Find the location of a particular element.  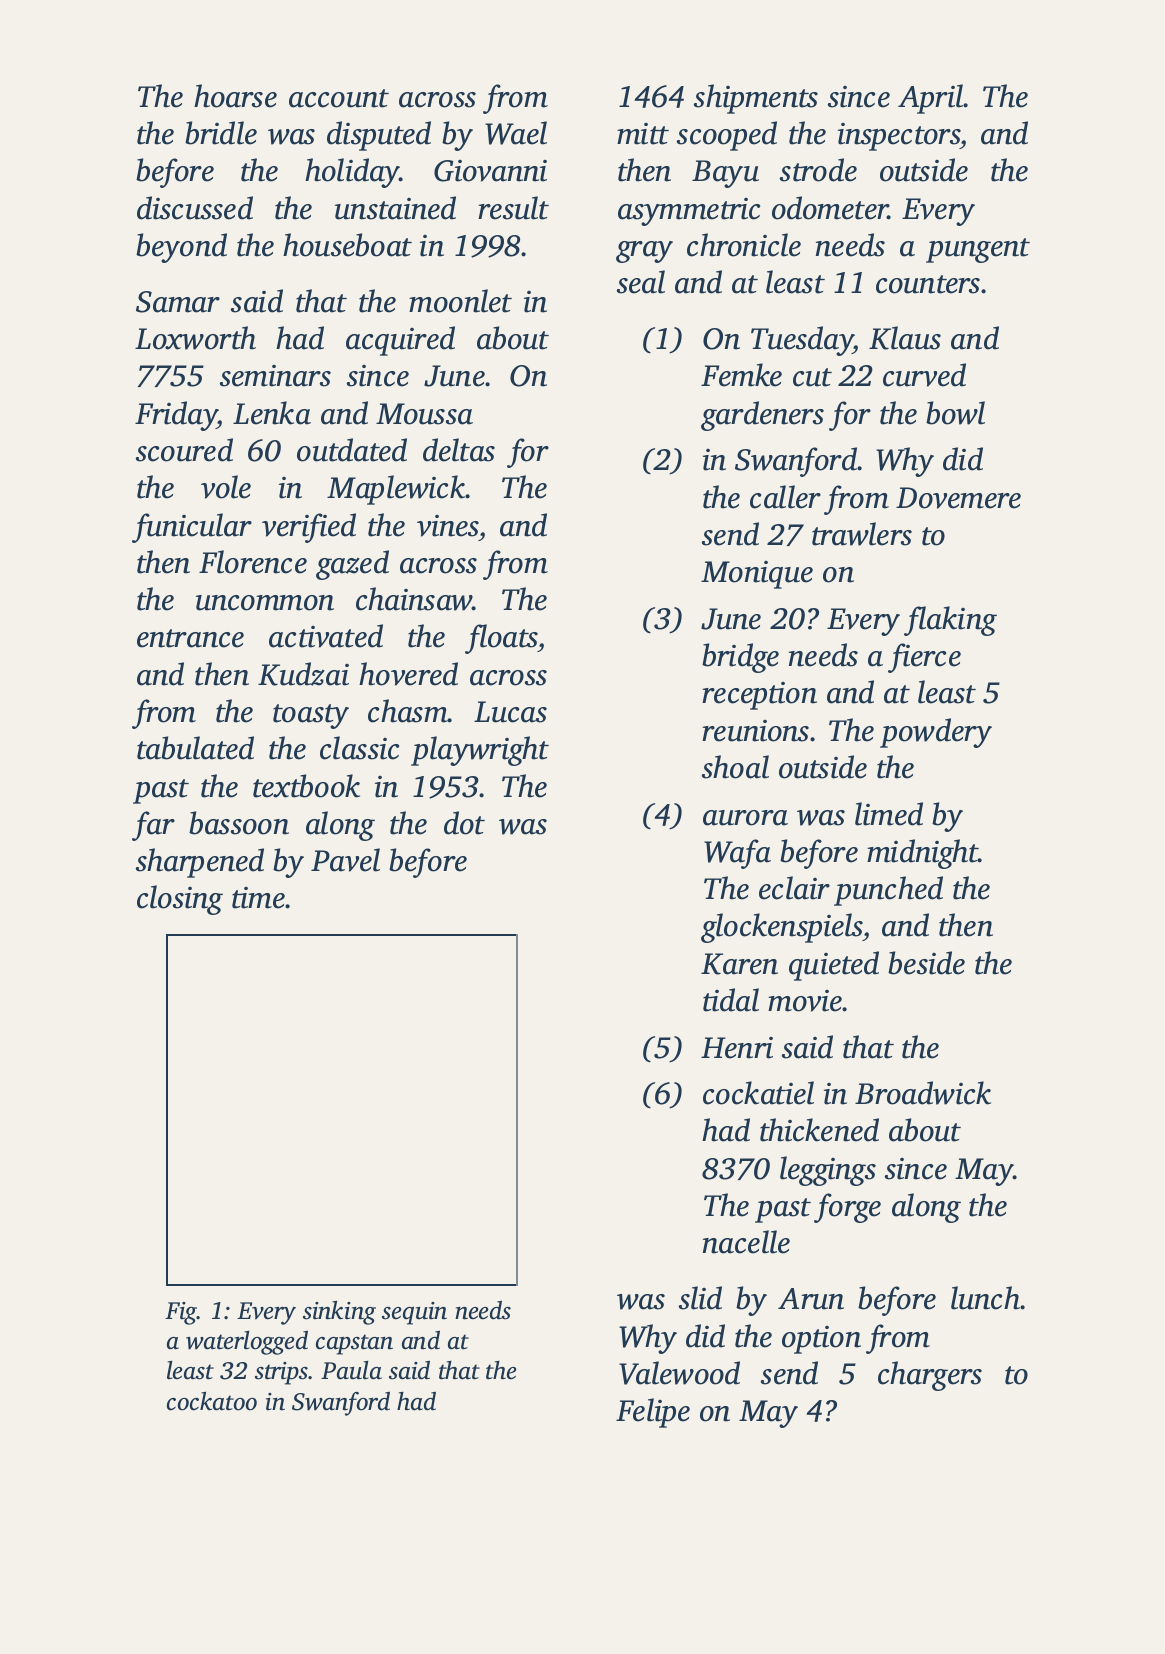

closing is located at coordinates (180, 900).
